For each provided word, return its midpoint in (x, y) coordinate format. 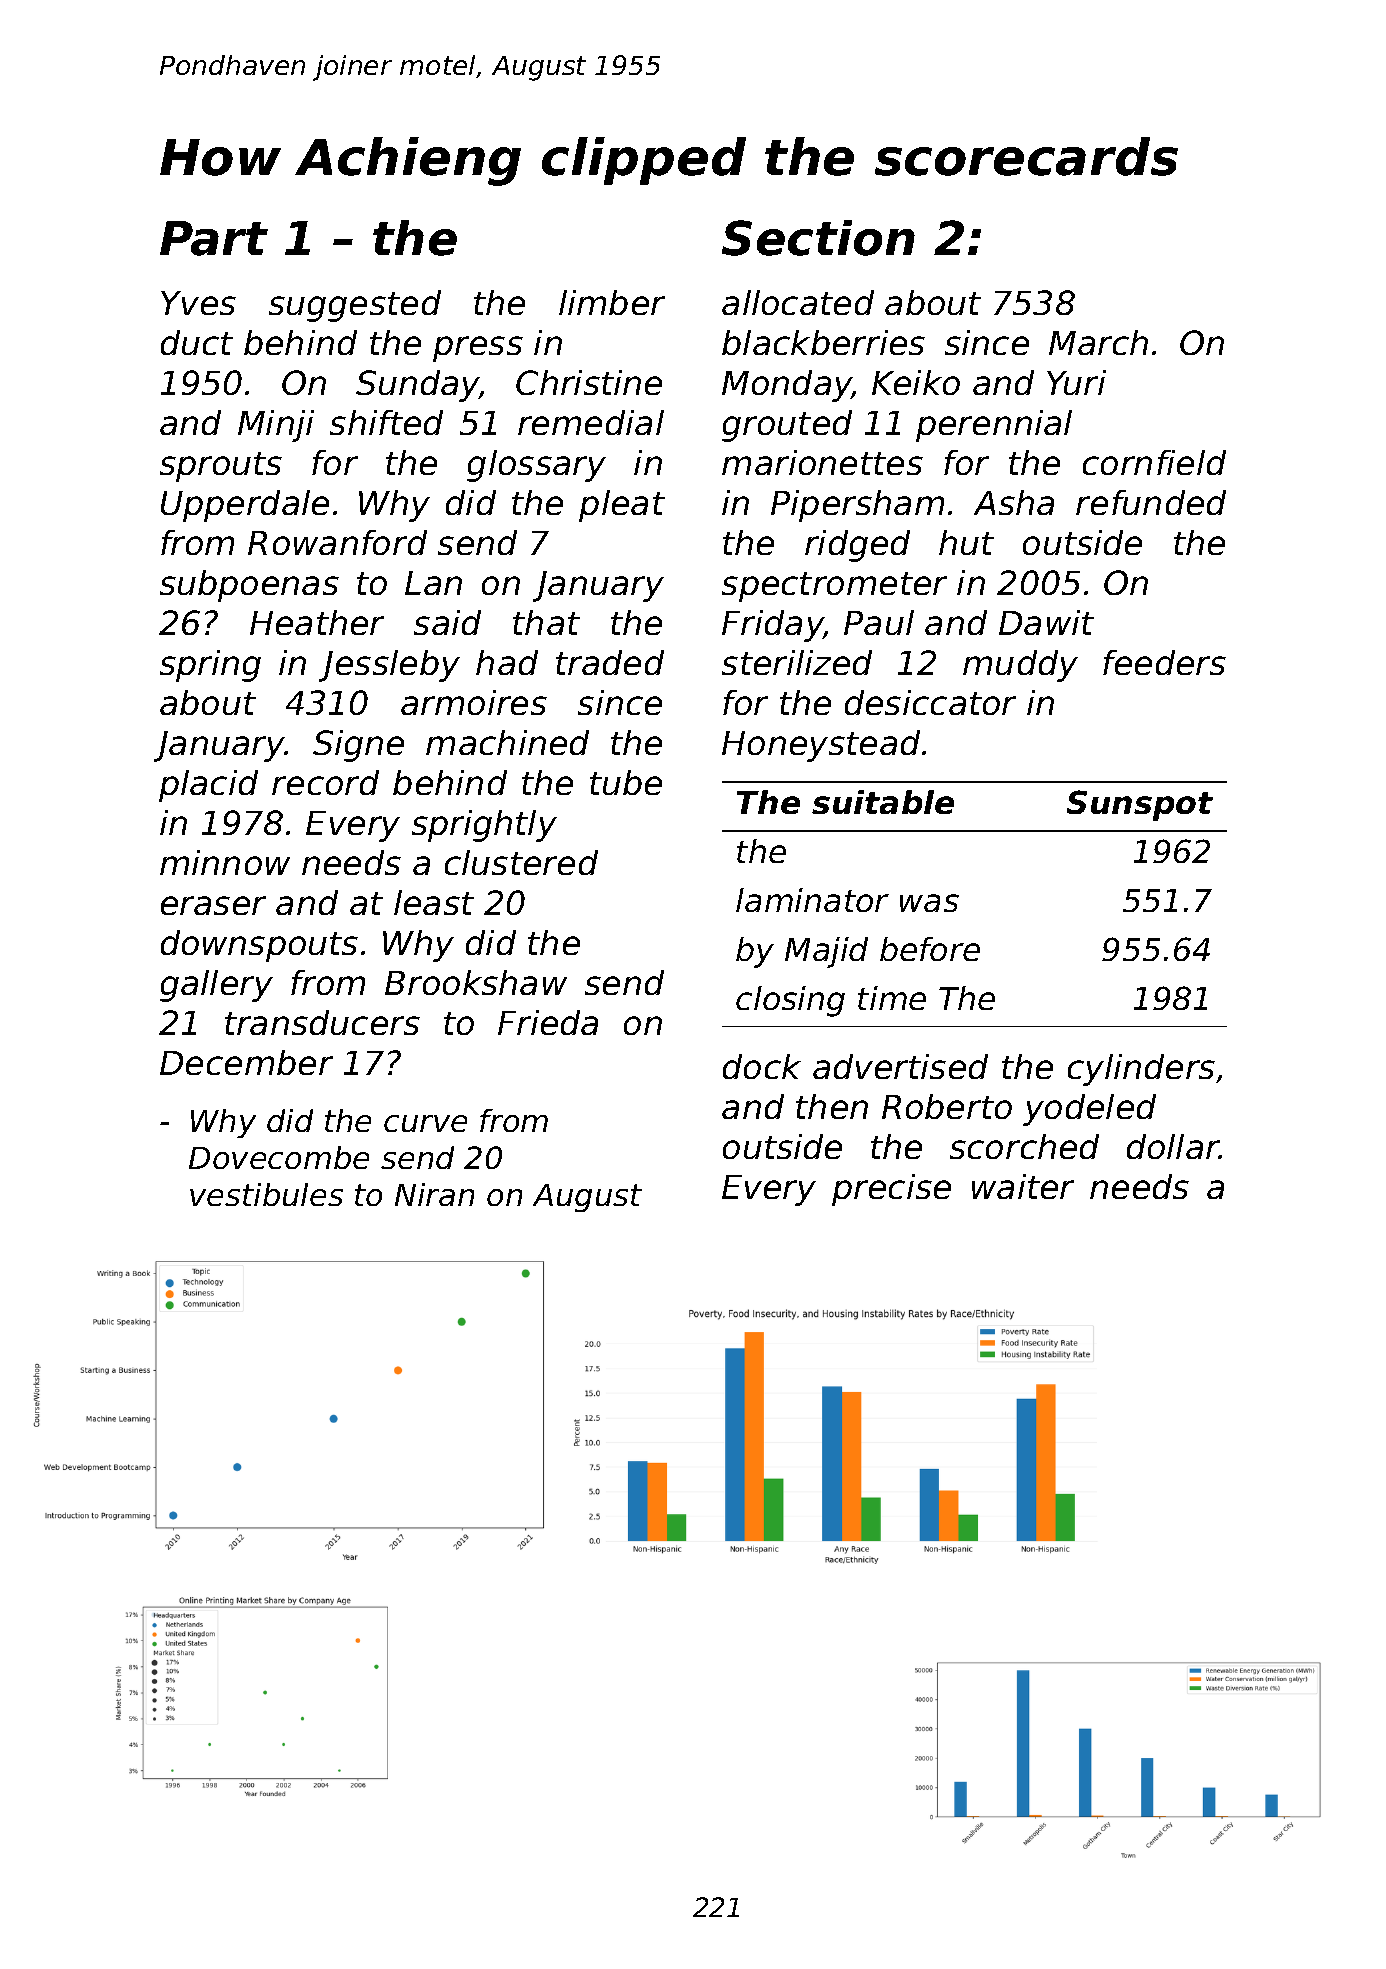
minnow (225, 862)
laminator (812, 900)
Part (214, 238)
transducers (322, 1022)
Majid (826, 952)
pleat (622, 506)
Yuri (1076, 382)
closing (790, 1001)
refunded (1151, 502)
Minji (276, 426)
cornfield (1154, 462)
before (930, 949)
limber (612, 302)
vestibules (266, 1194)
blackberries (823, 342)
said (447, 622)
